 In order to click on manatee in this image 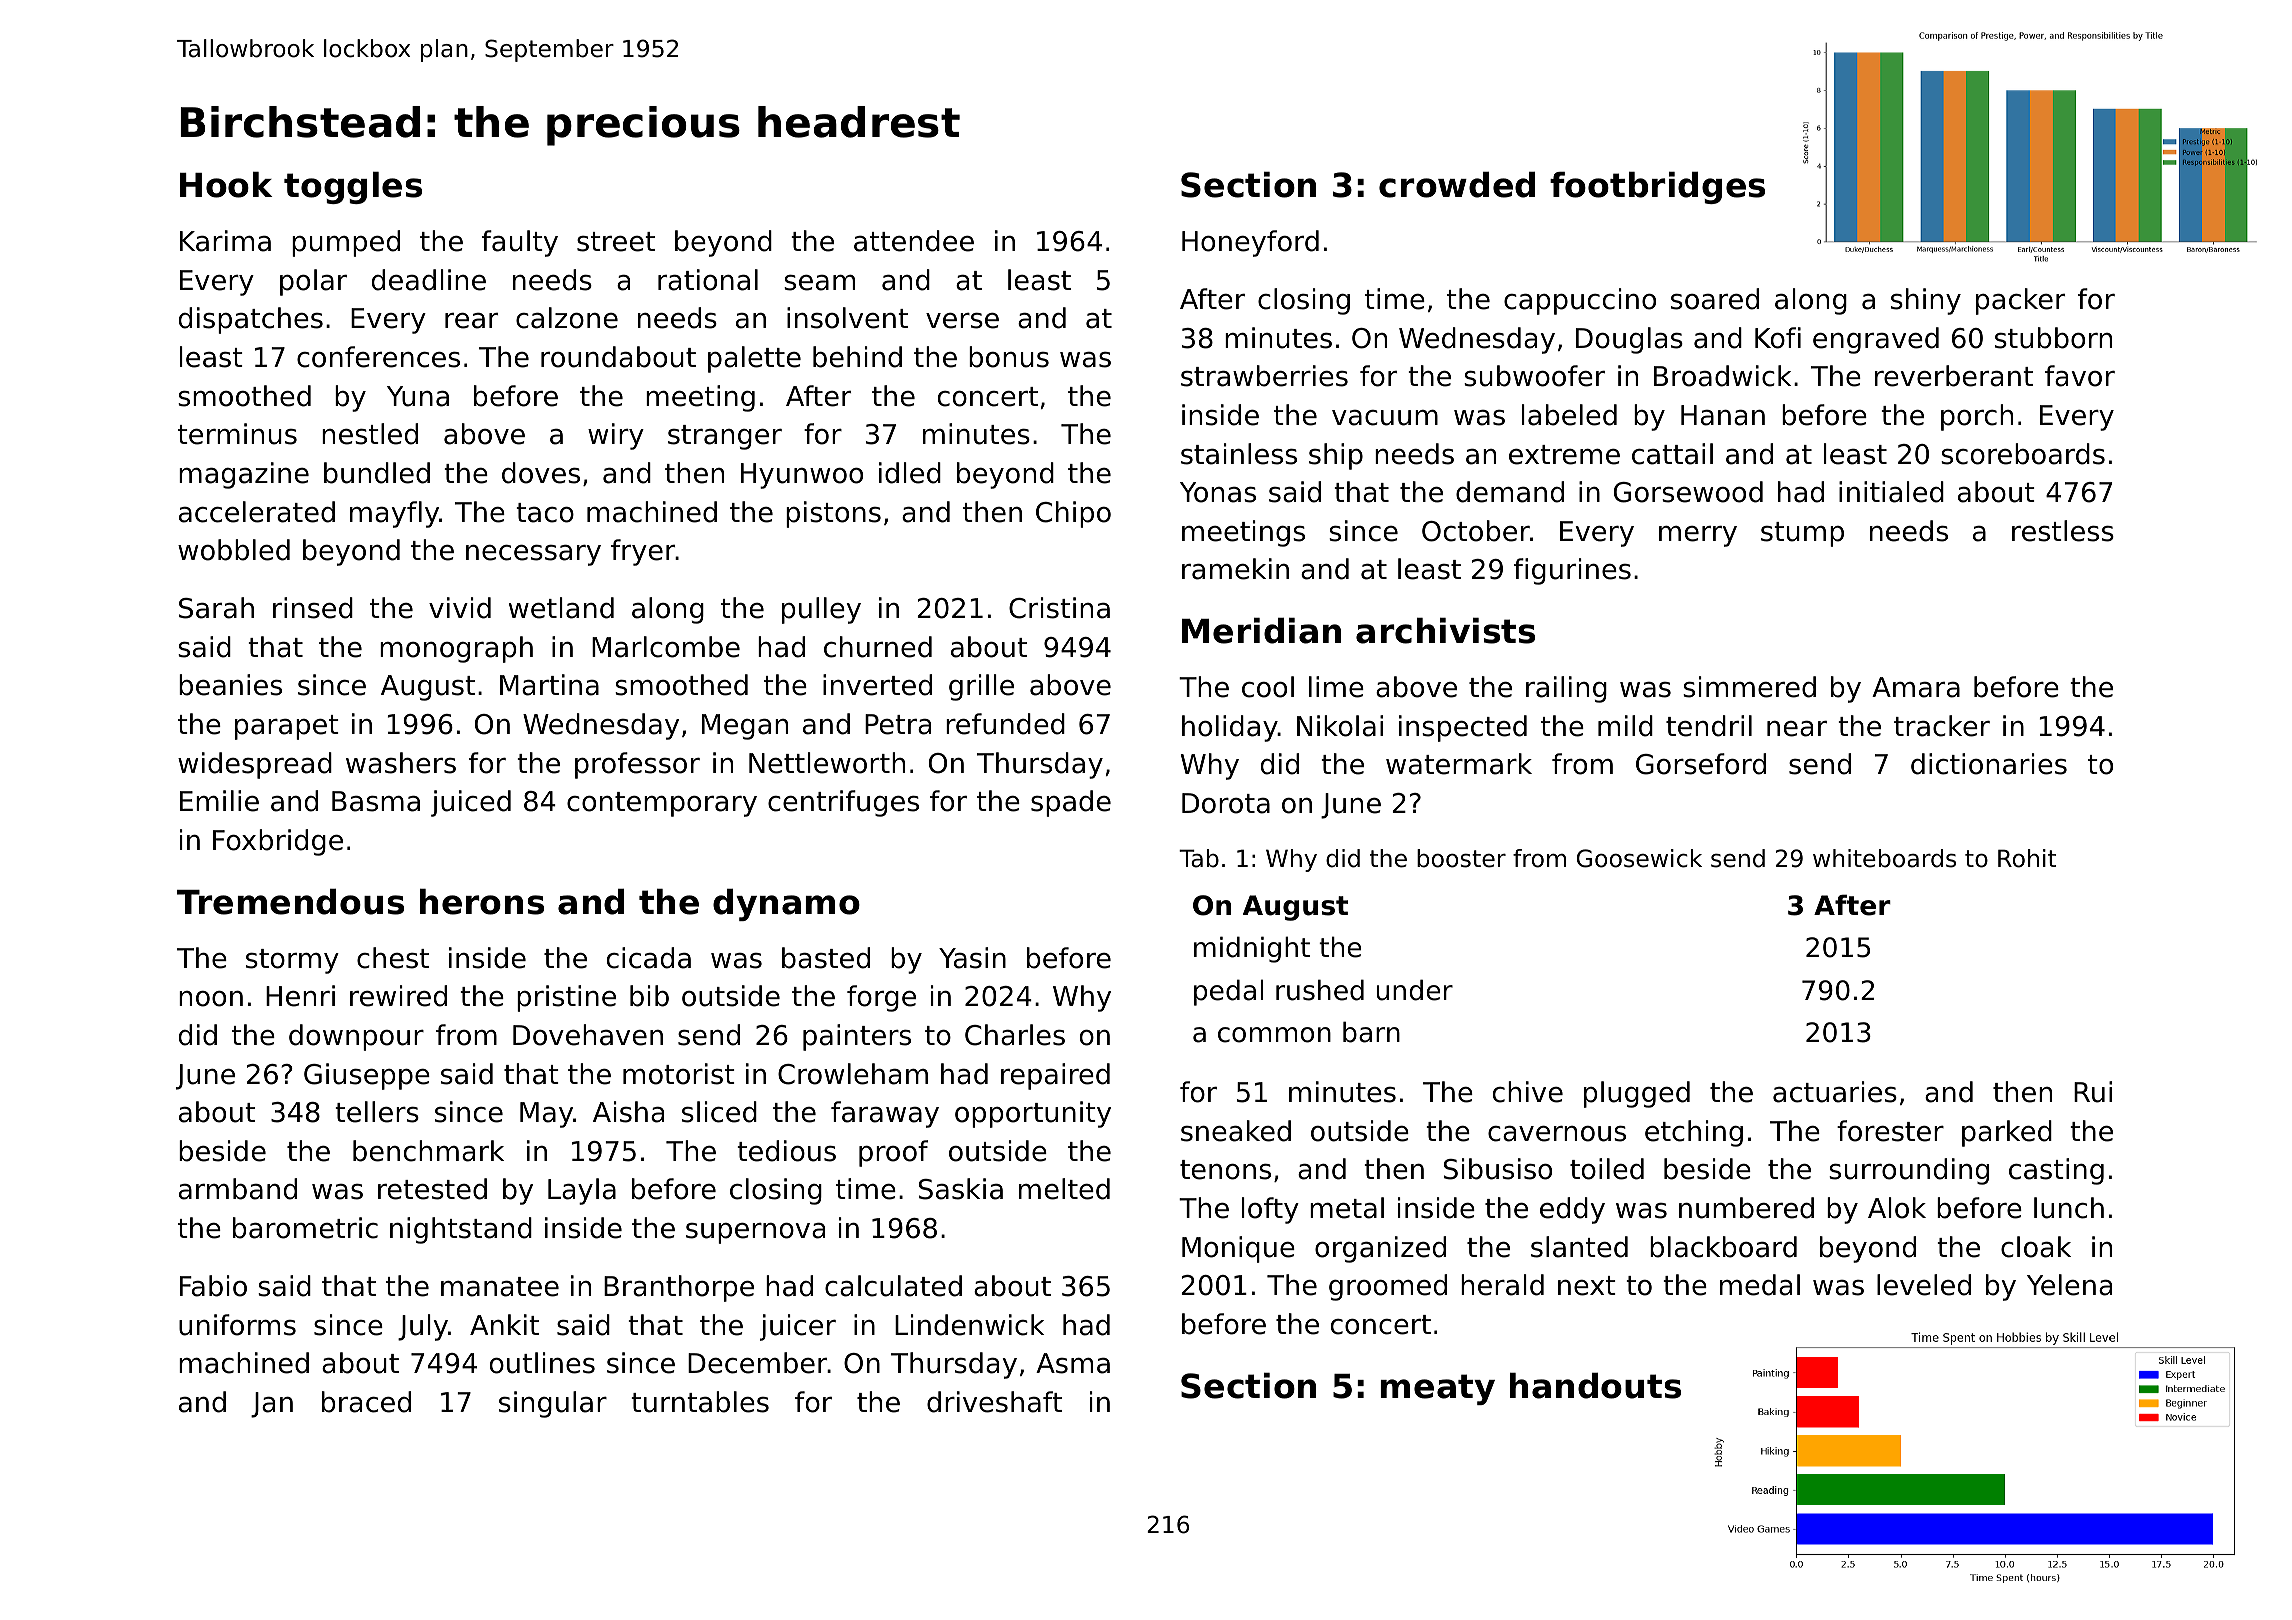, I will do `click(500, 1287)`.
